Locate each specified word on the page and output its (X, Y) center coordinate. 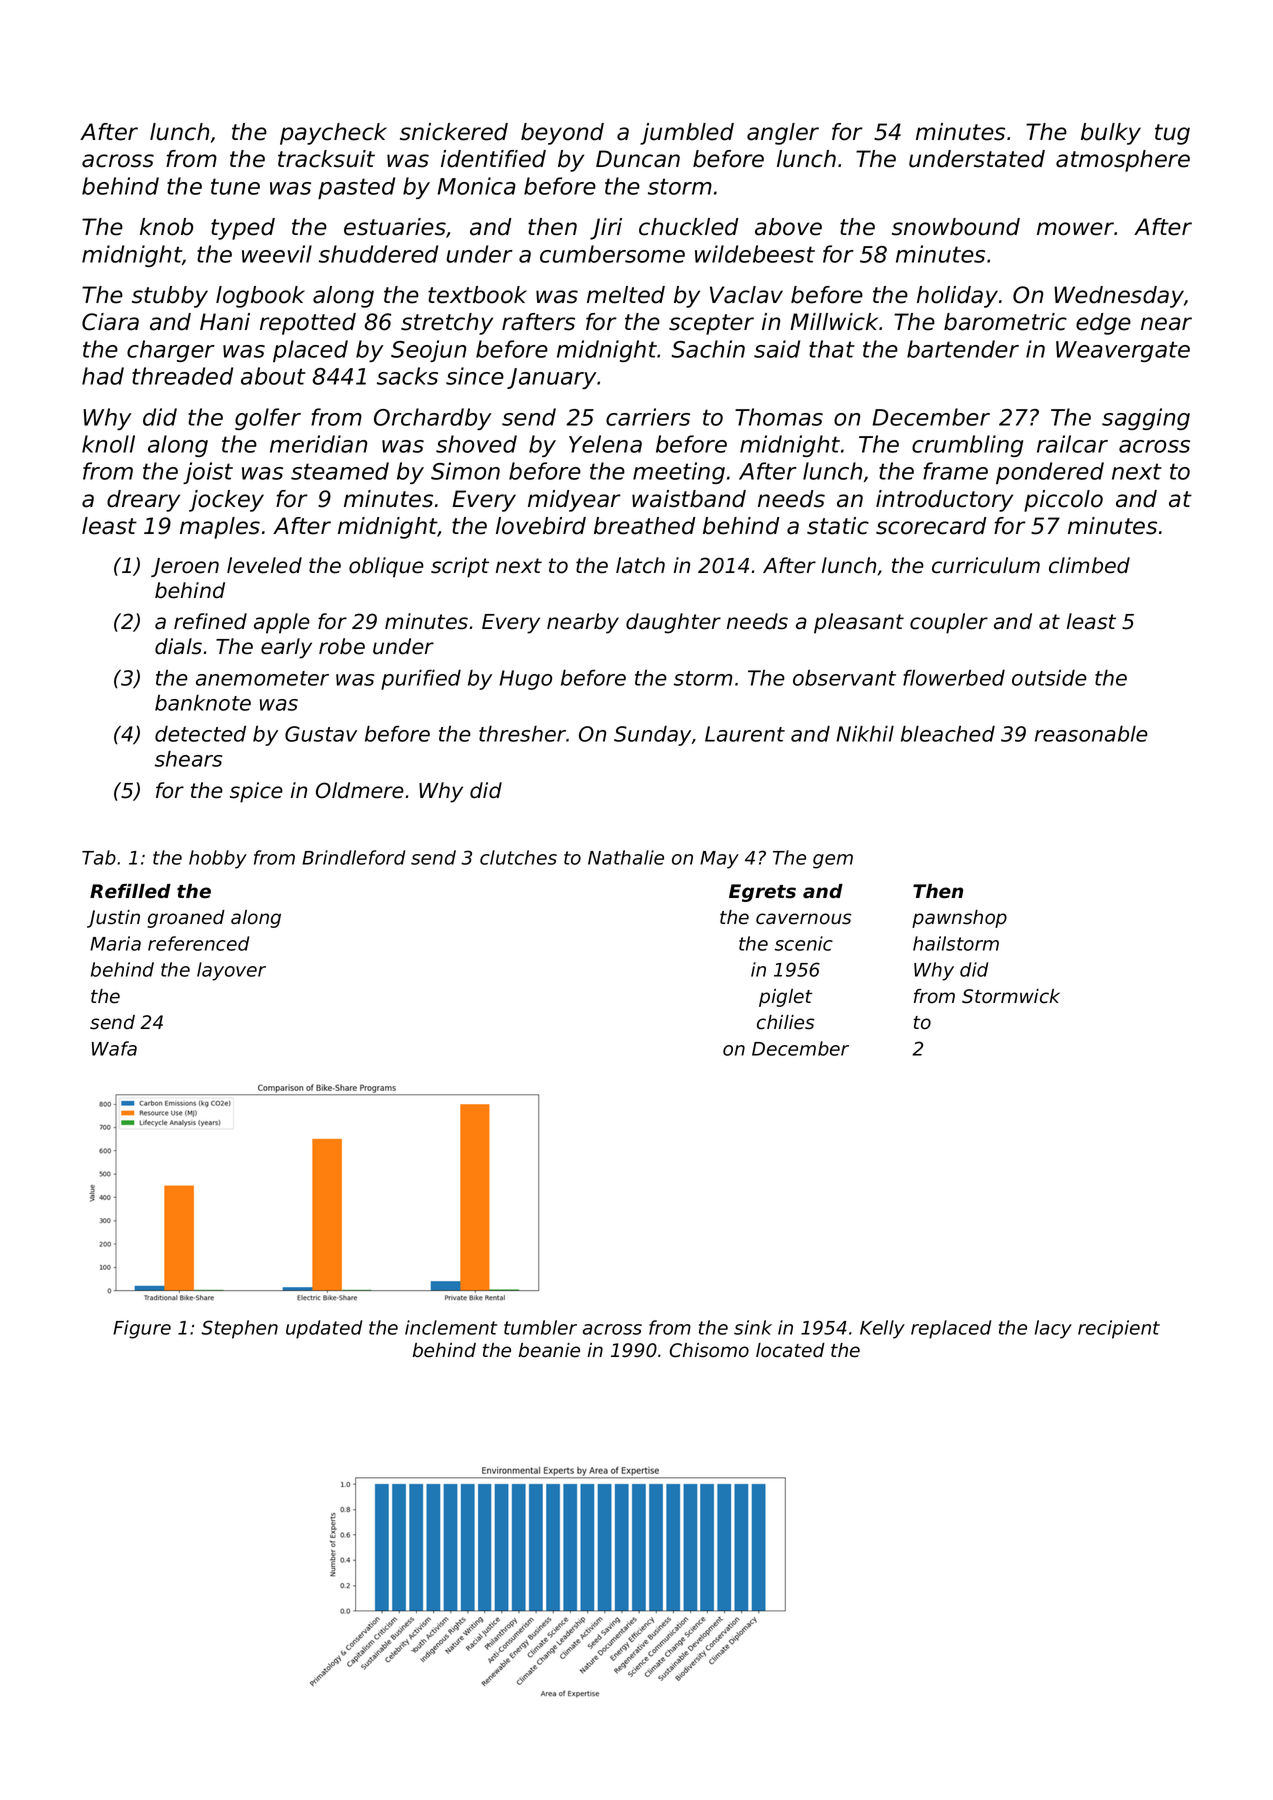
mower (1075, 229)
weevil (277, 254)
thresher (523, 734)
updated (324, 1329)
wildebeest (755, 254)
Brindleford (353, 857)
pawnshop (959, 919)
